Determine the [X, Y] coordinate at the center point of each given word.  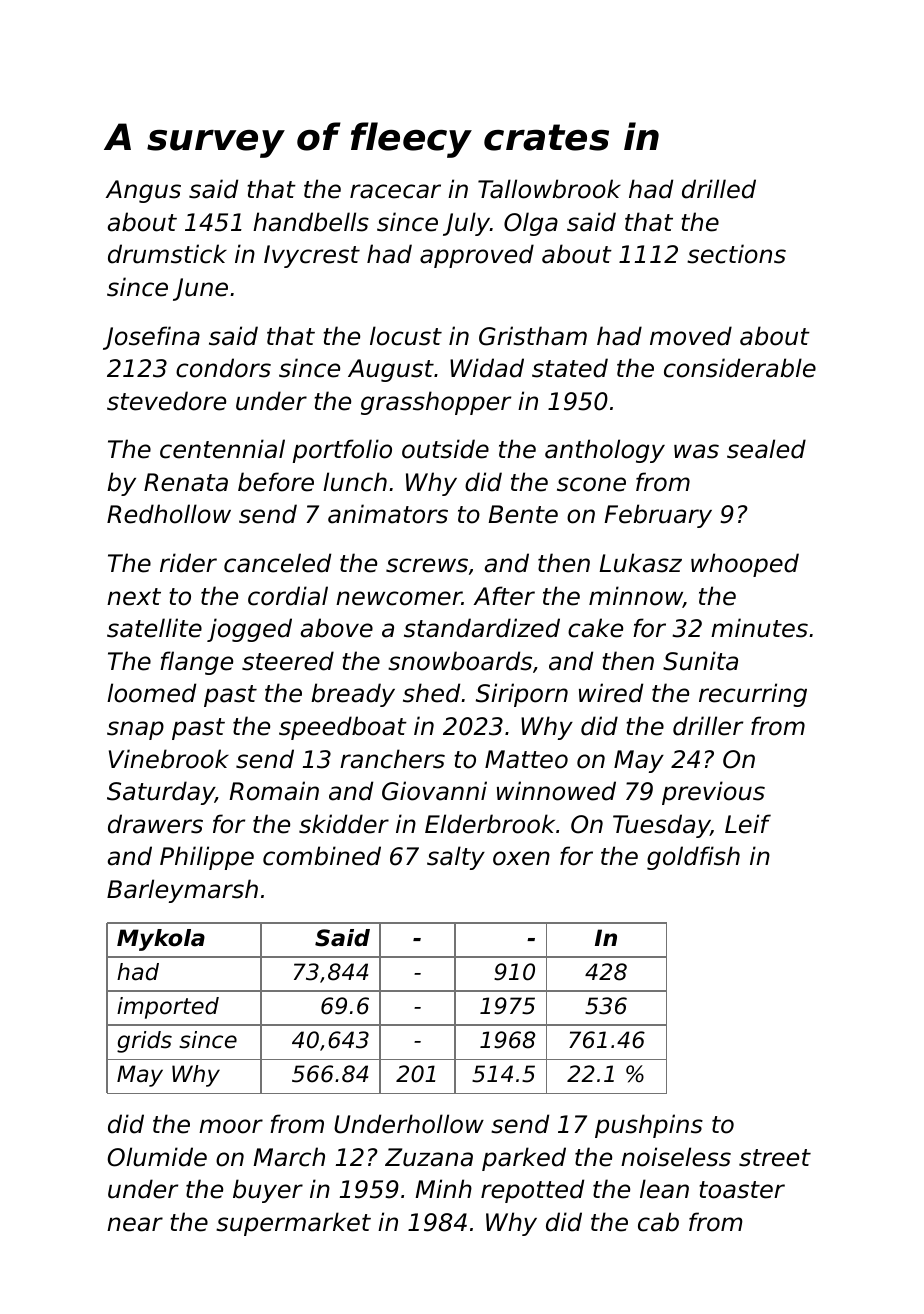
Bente [523, 514]
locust [406, 336]
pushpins [649, 1126]
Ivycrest [312, 256]
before [276, 482]
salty [456, 858]
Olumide [157, 1157]
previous [713, 793]
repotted [532, 1191]
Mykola [161, 940]
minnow [636, 597]
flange [196, 663]
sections [736, 254]
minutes [759, 628]
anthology [605, 451]
